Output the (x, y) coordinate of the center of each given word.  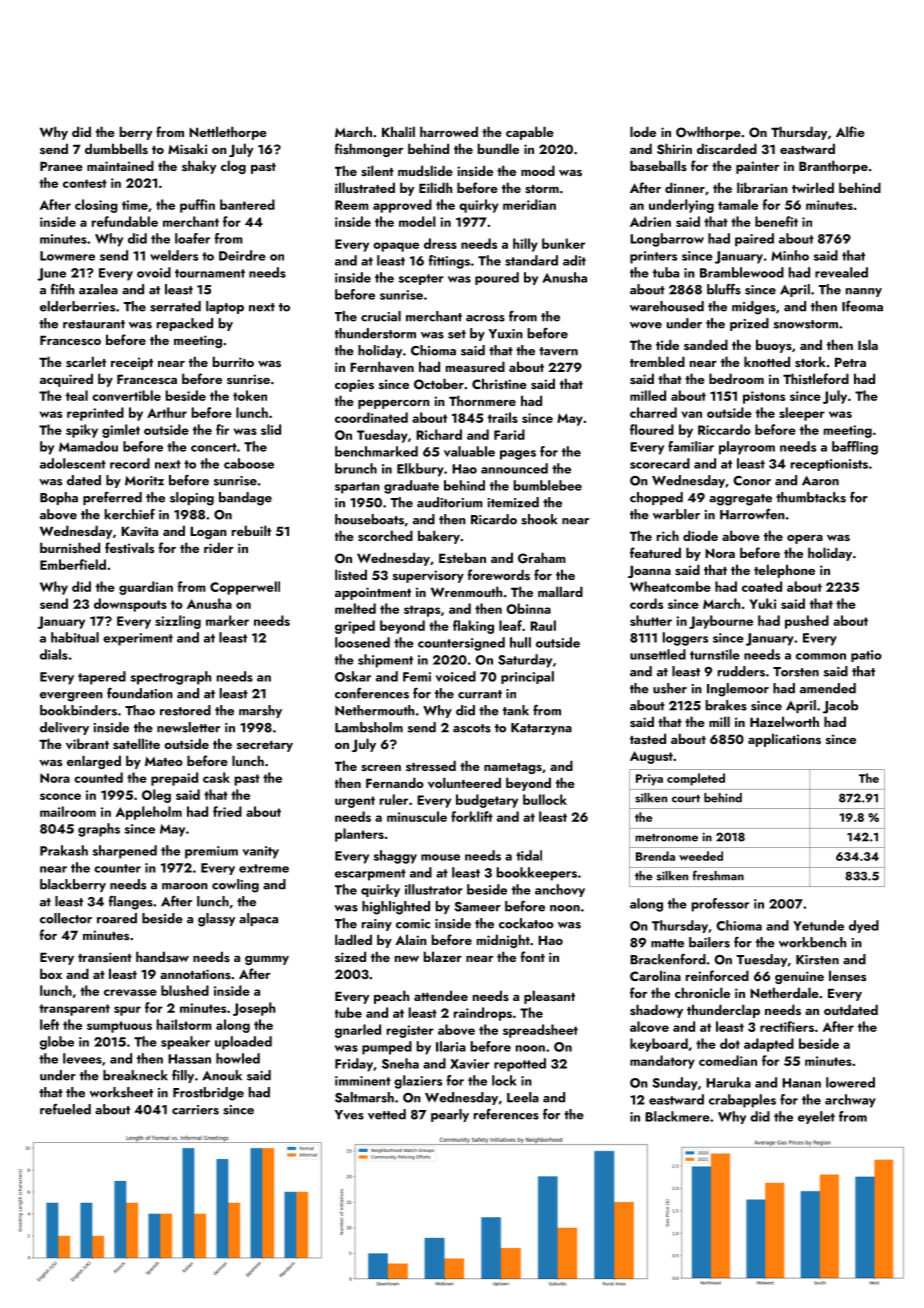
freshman (718, 875)
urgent (355, 802)
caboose (249, 463)
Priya (649, 780)
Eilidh (435, 187)
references (506, 1114)
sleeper (802, 414)
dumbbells (116, 148)
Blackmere (677, 1116)
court (686, 799)
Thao (140, 710)
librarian (762, 187)
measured (475, 366)
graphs (99, 830)
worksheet (121, 1092)
